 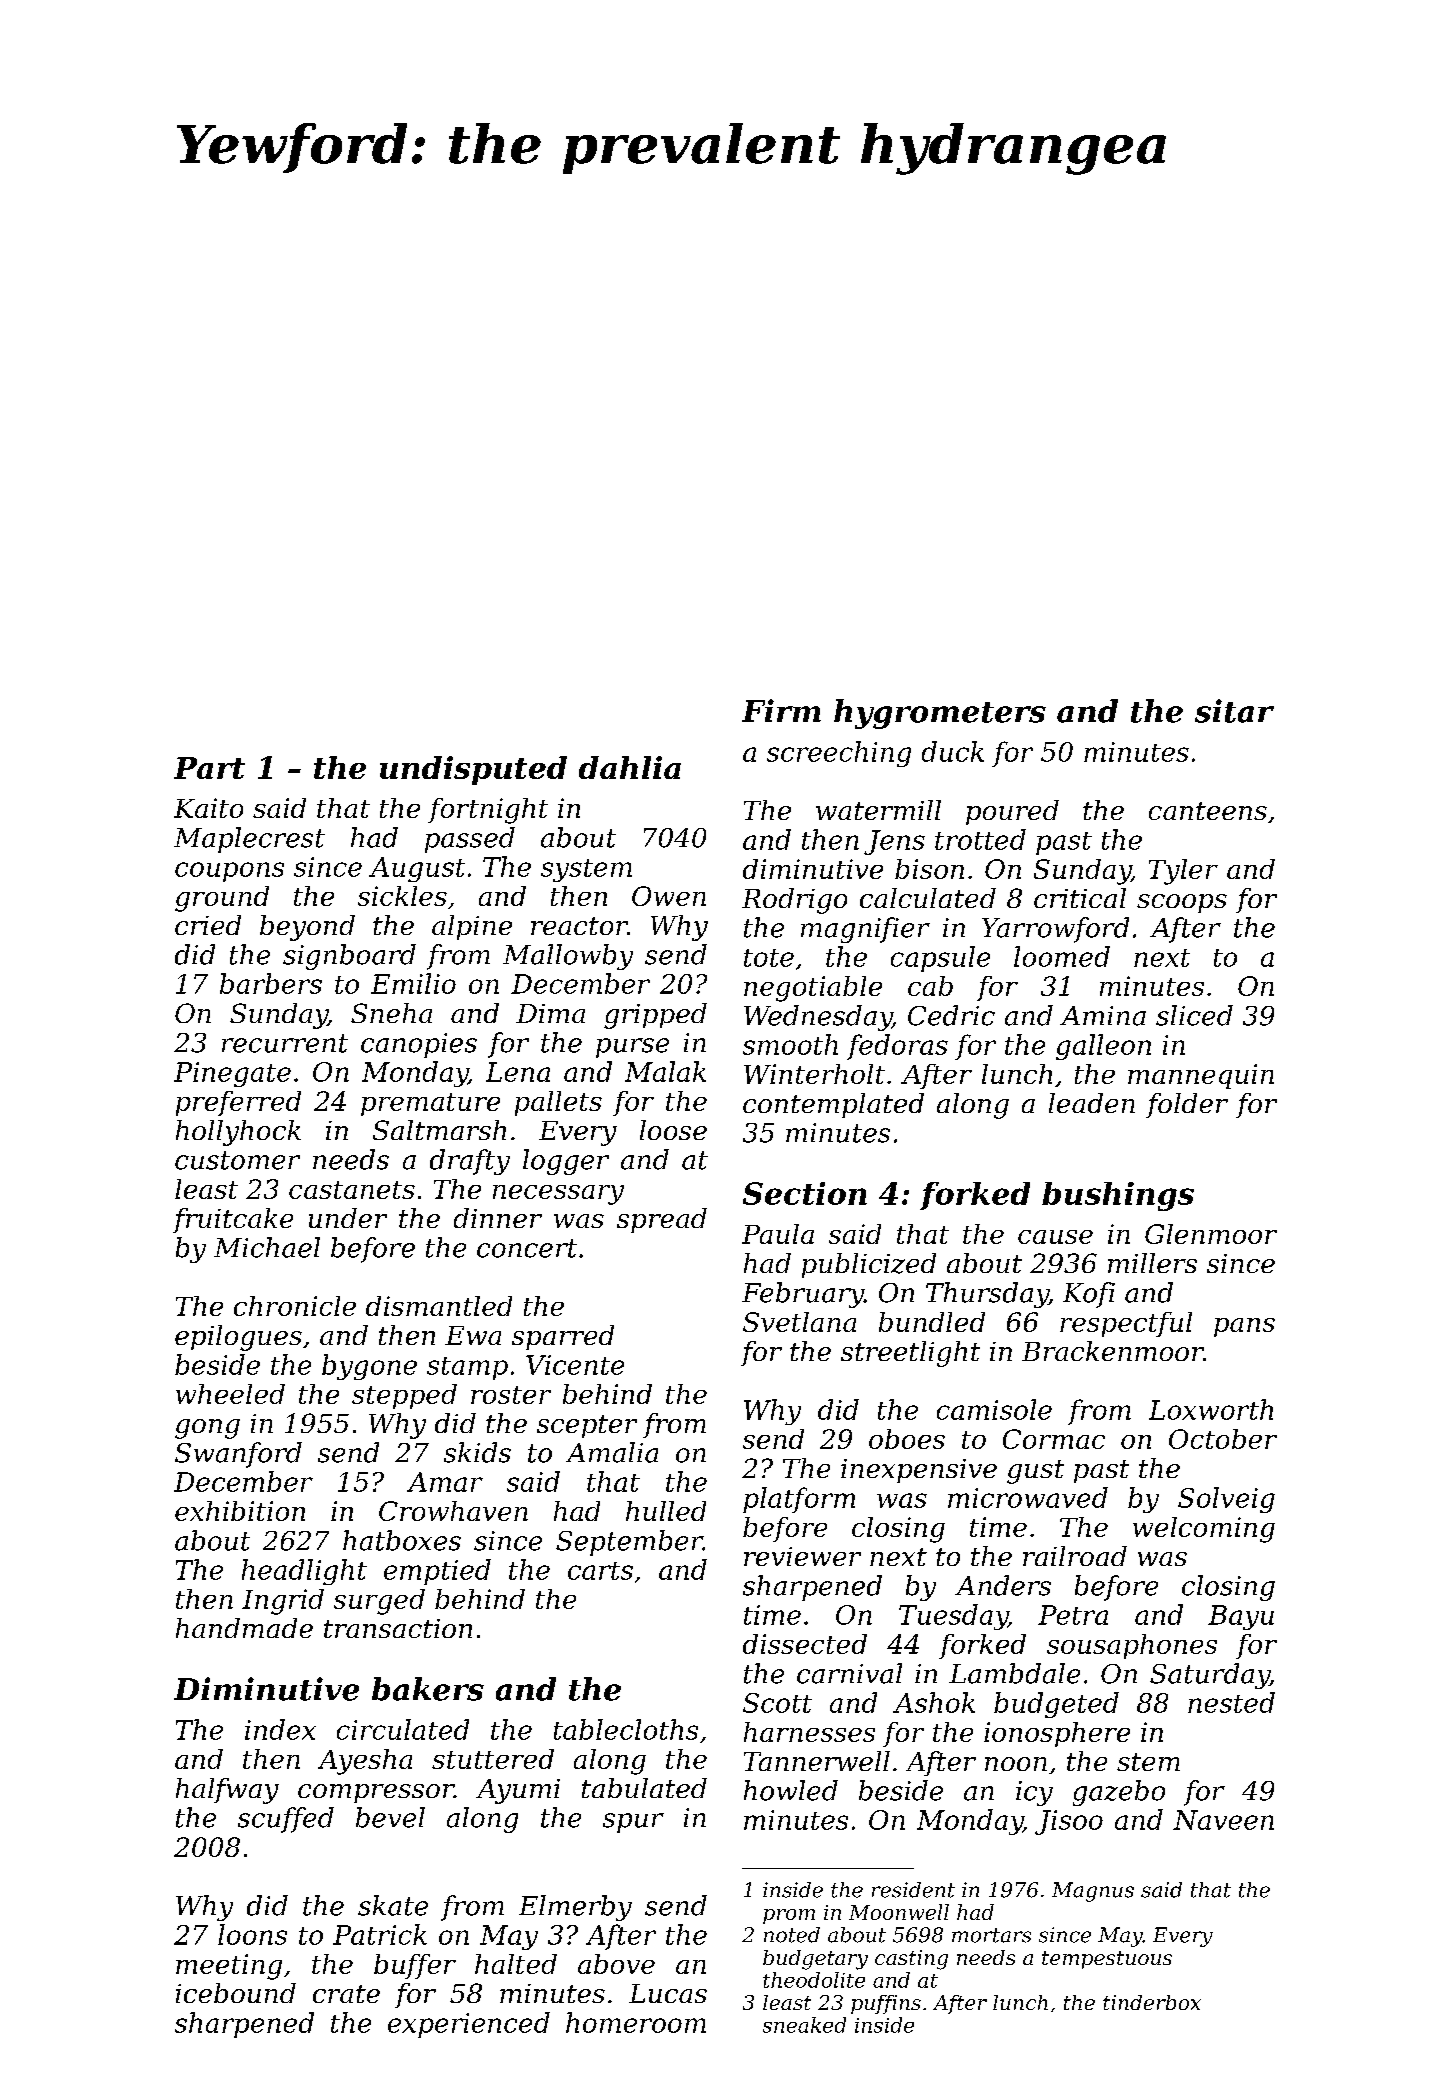 I want to click on experienced, so click(x=469, y=2025).
